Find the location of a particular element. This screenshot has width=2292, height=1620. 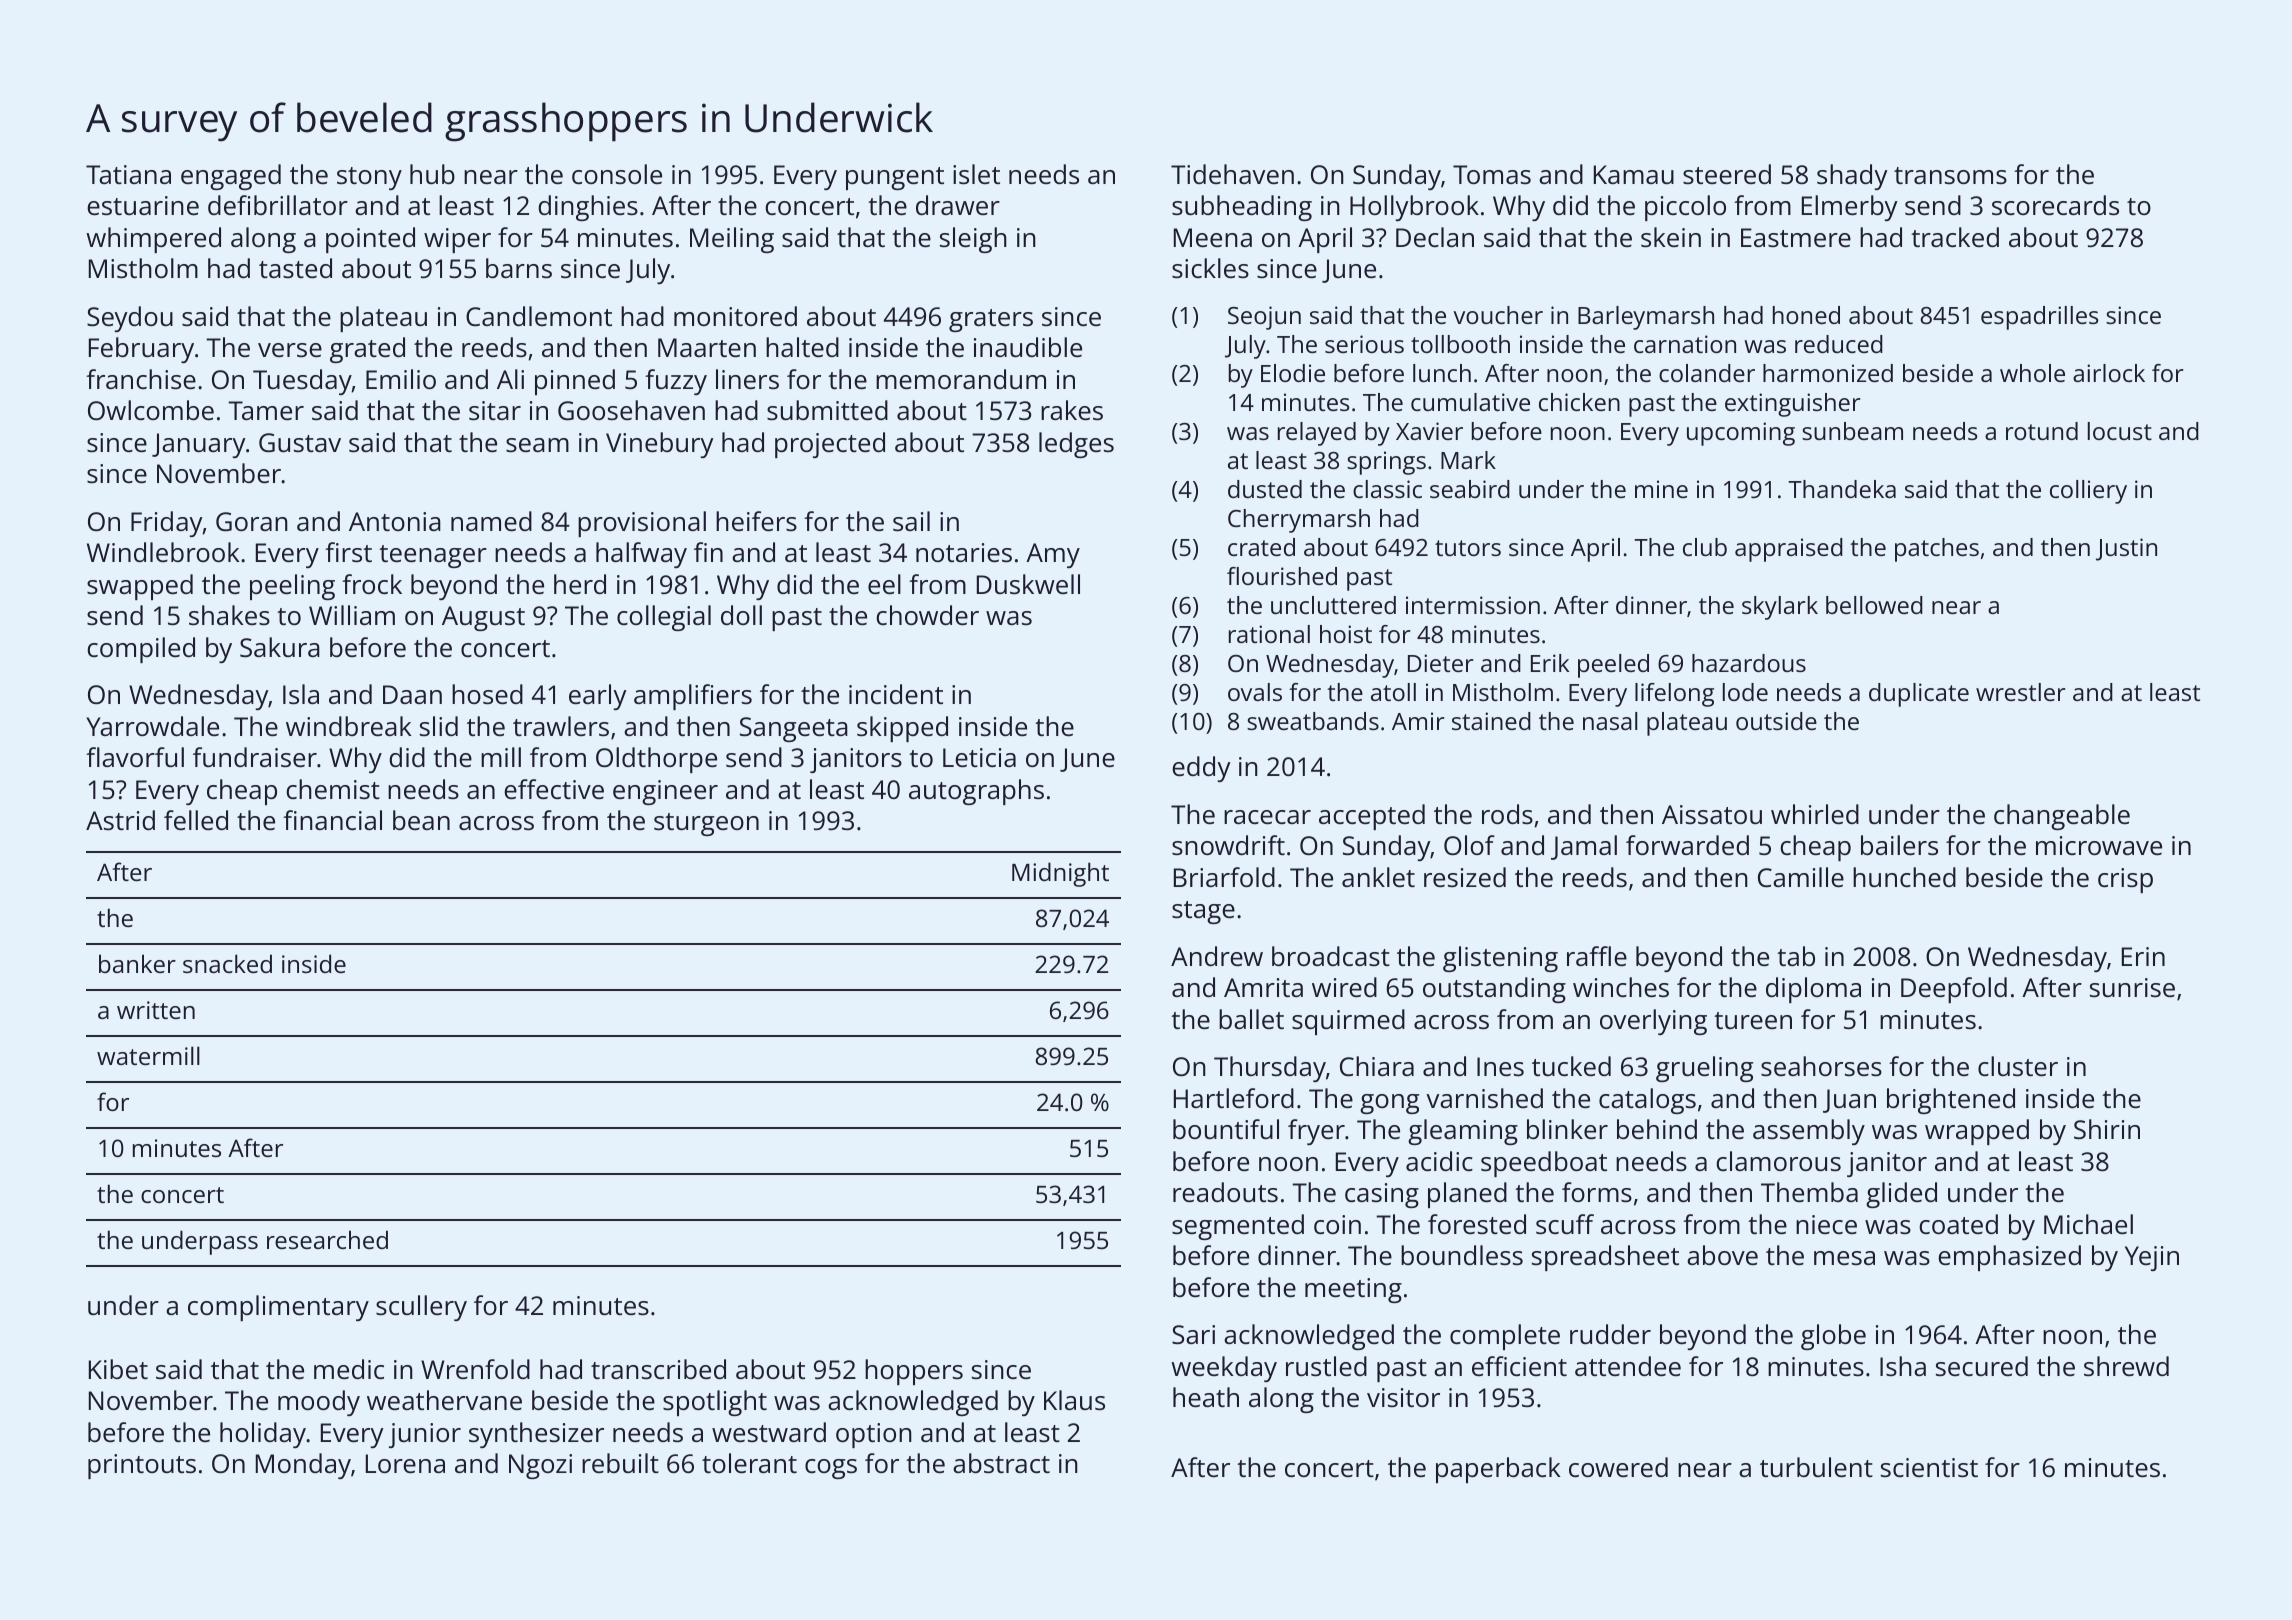

researched is located at coordinates (327, 1239).
